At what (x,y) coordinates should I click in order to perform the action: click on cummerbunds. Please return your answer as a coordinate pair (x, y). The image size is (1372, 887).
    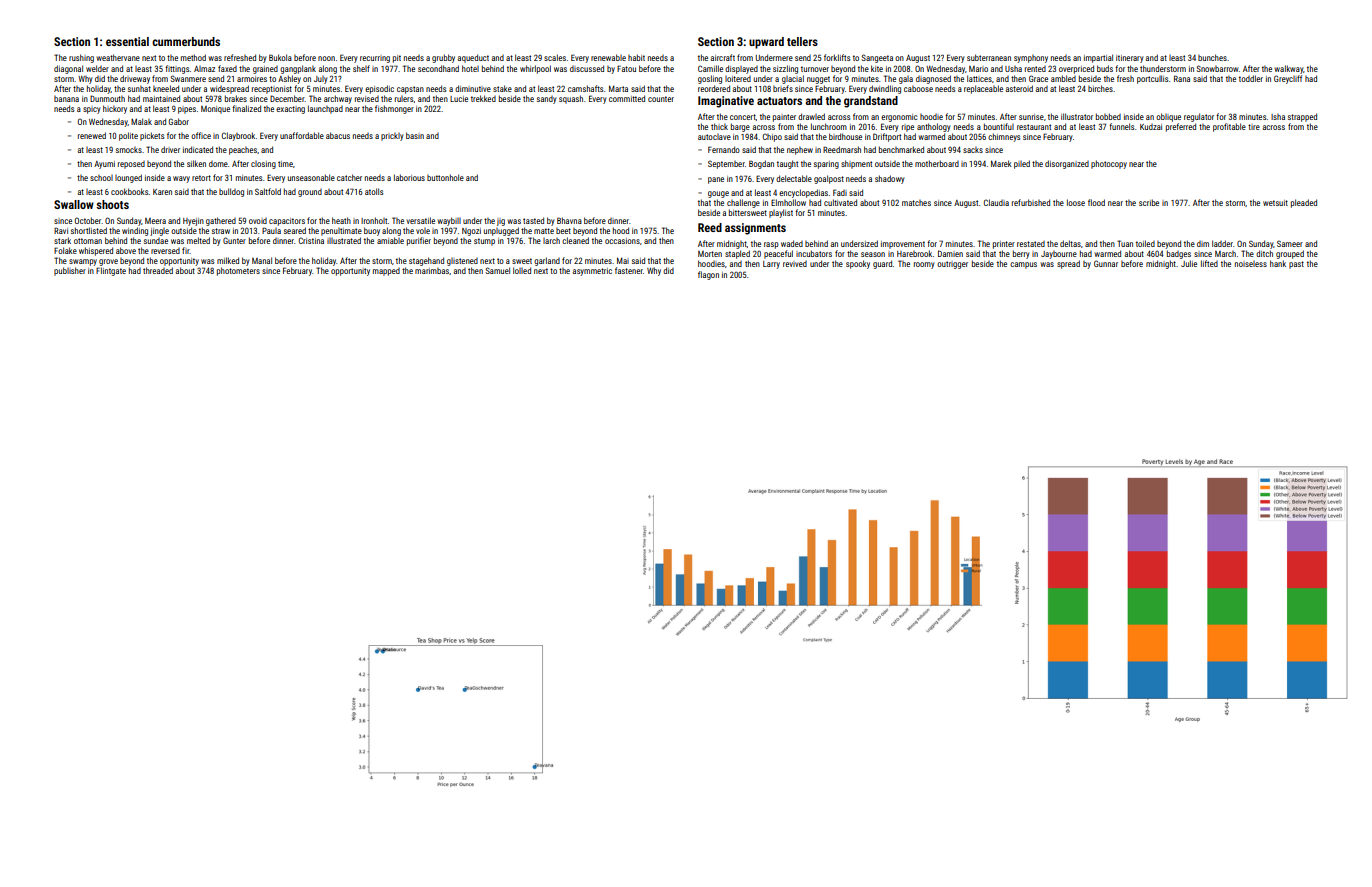
    Looking at the image, I should click on (186, 41).
